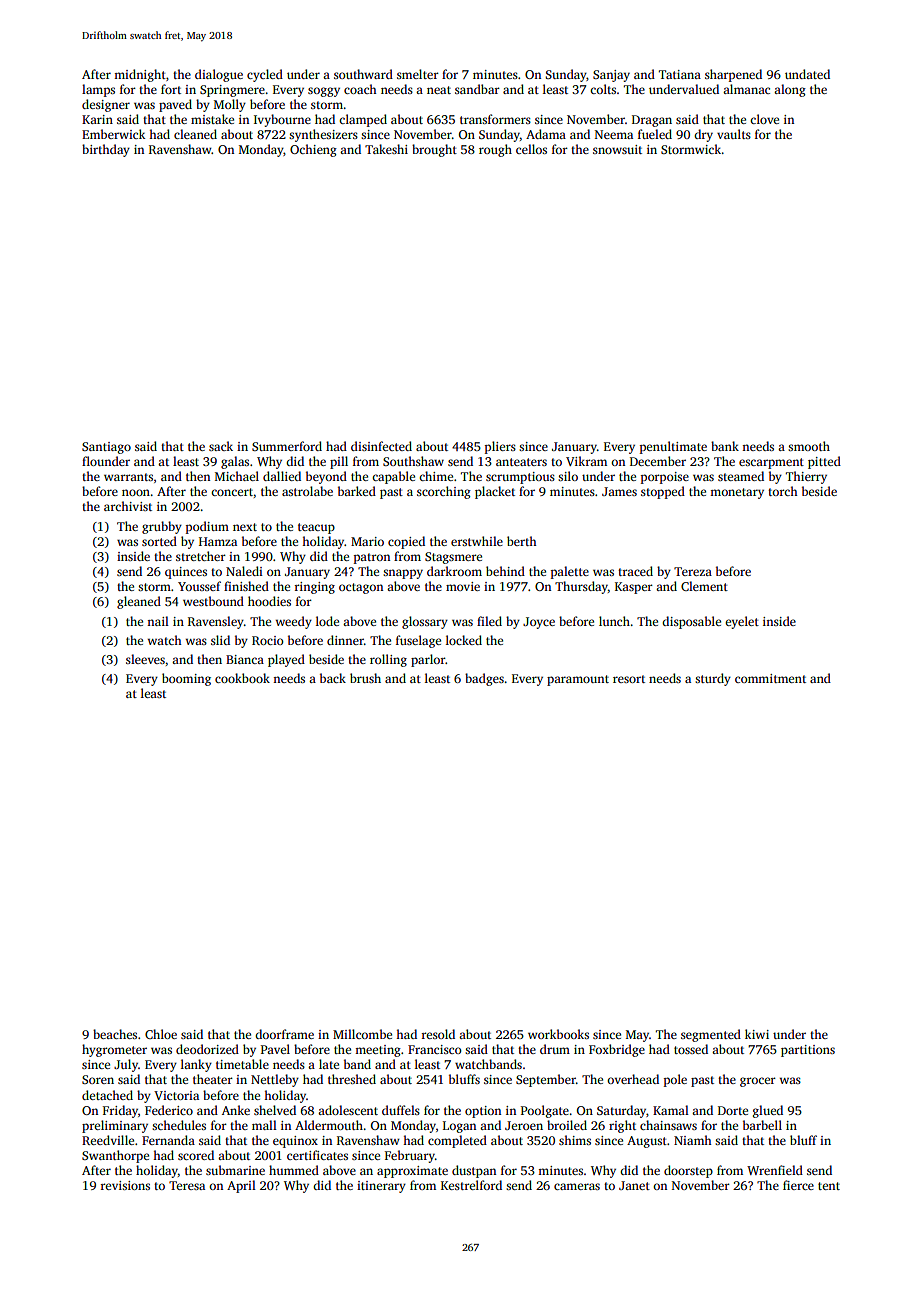 Image resolution: width=924 pixels, height=1308 pixels. Describe the element at coordinates (98, 1079) in the screenshot. I see `Soren` at that location.
